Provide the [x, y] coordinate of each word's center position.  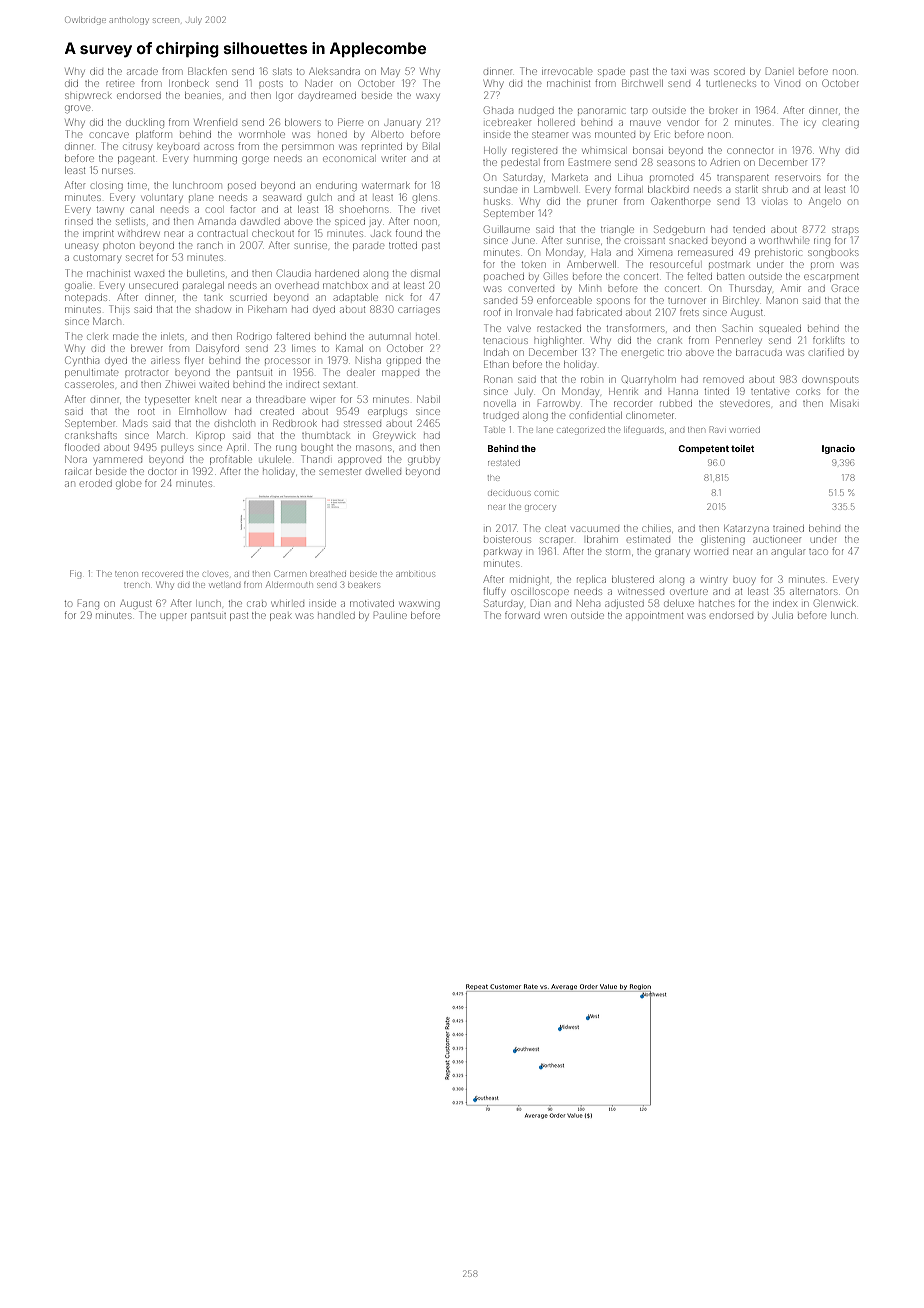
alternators [813, 592]
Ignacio [838, 449]
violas [775, 201]
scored [729, 72]
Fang [88, 604]
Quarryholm [648, 380]
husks [497, 201]
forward [522, 615]
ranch [209, 245]
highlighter [558, 341]
